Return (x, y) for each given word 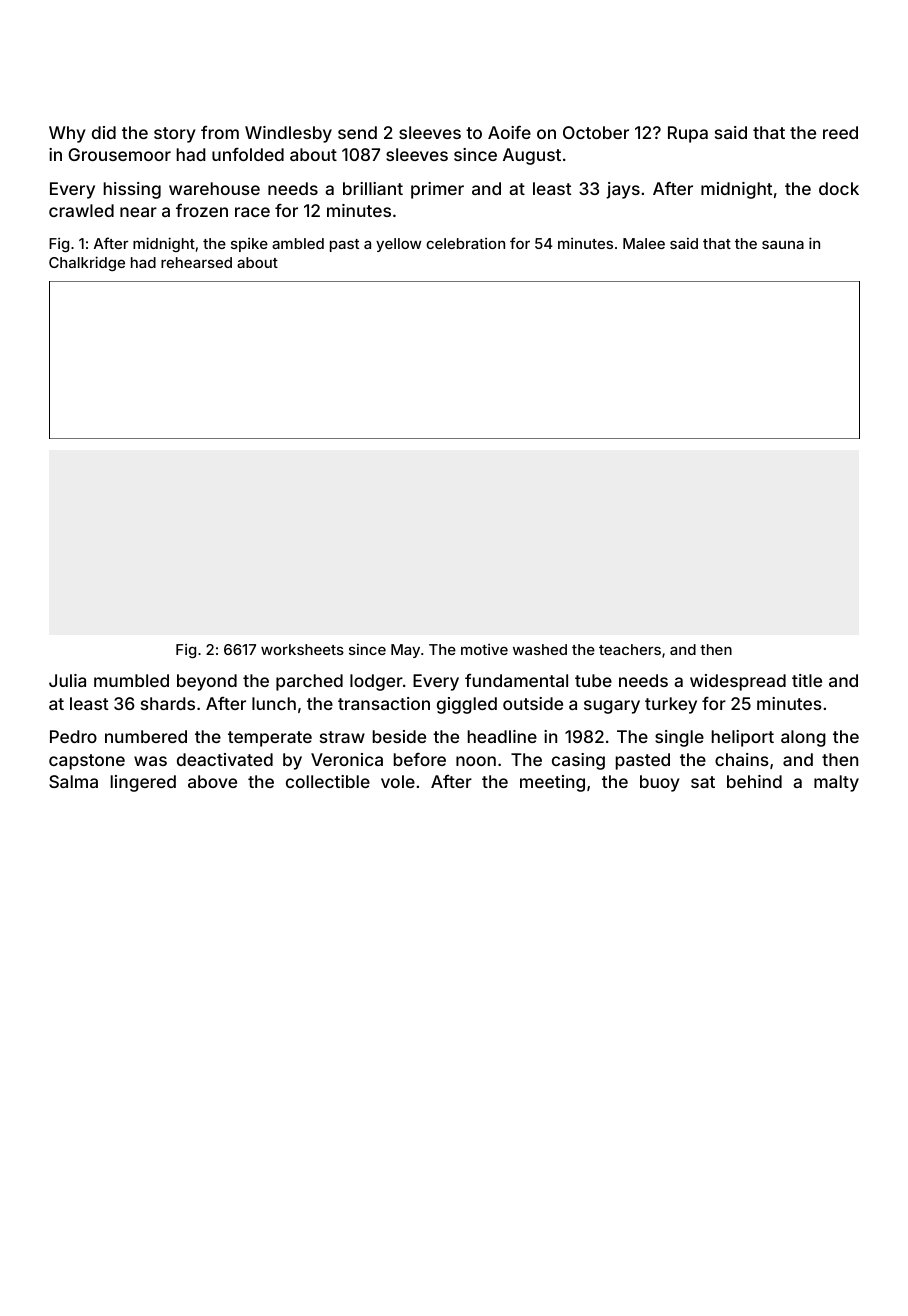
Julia (67, 680)
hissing (132, 190)
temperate (270, 739)
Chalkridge (87, 263)
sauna (783, 244)
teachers (630, 649)
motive (484, 649)
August (532, 156)
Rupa (688, 134)
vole (398, 781)
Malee (644, 243)
